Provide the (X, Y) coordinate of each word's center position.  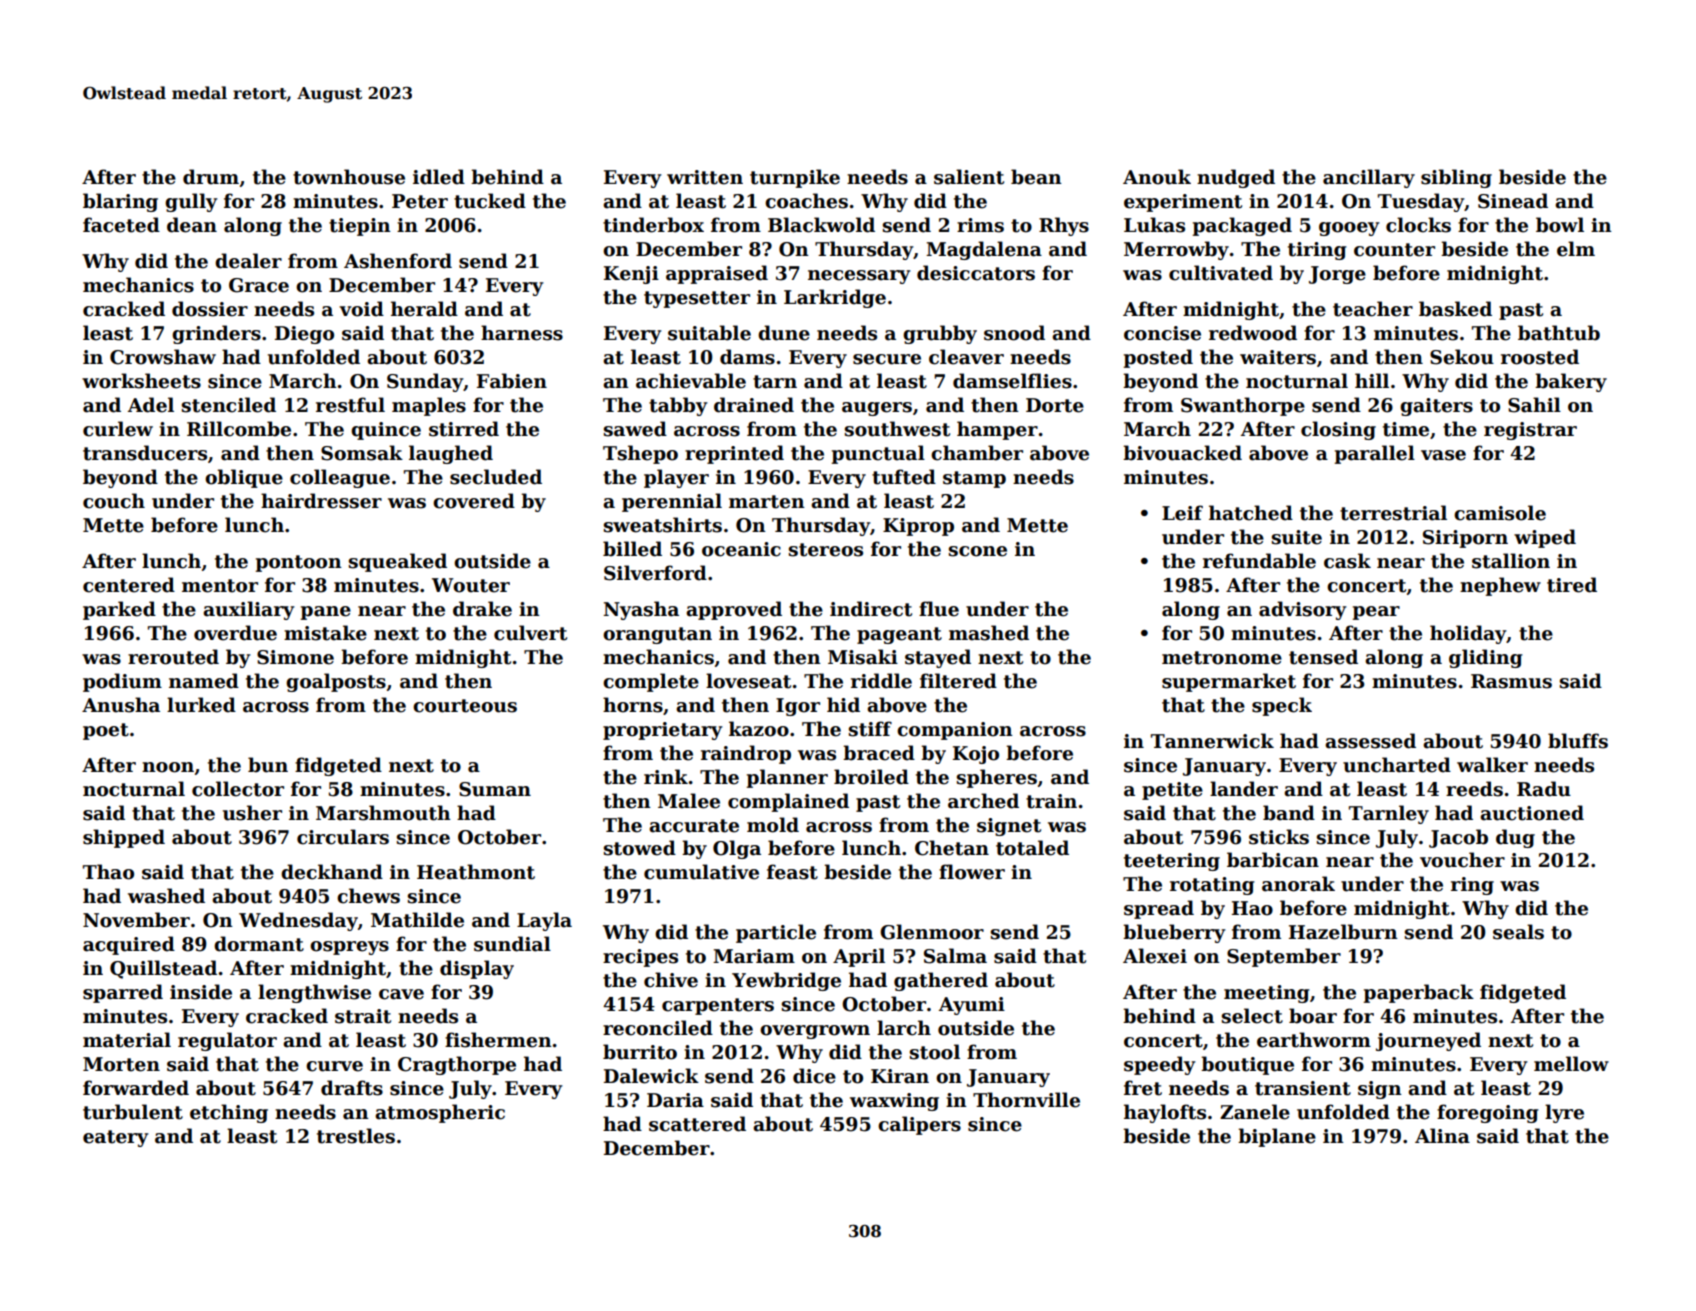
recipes (640, 958)
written (705, 177)
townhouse (349, 177)
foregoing (1488, 1113)
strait (363, 1016)
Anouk (1157, 177)
